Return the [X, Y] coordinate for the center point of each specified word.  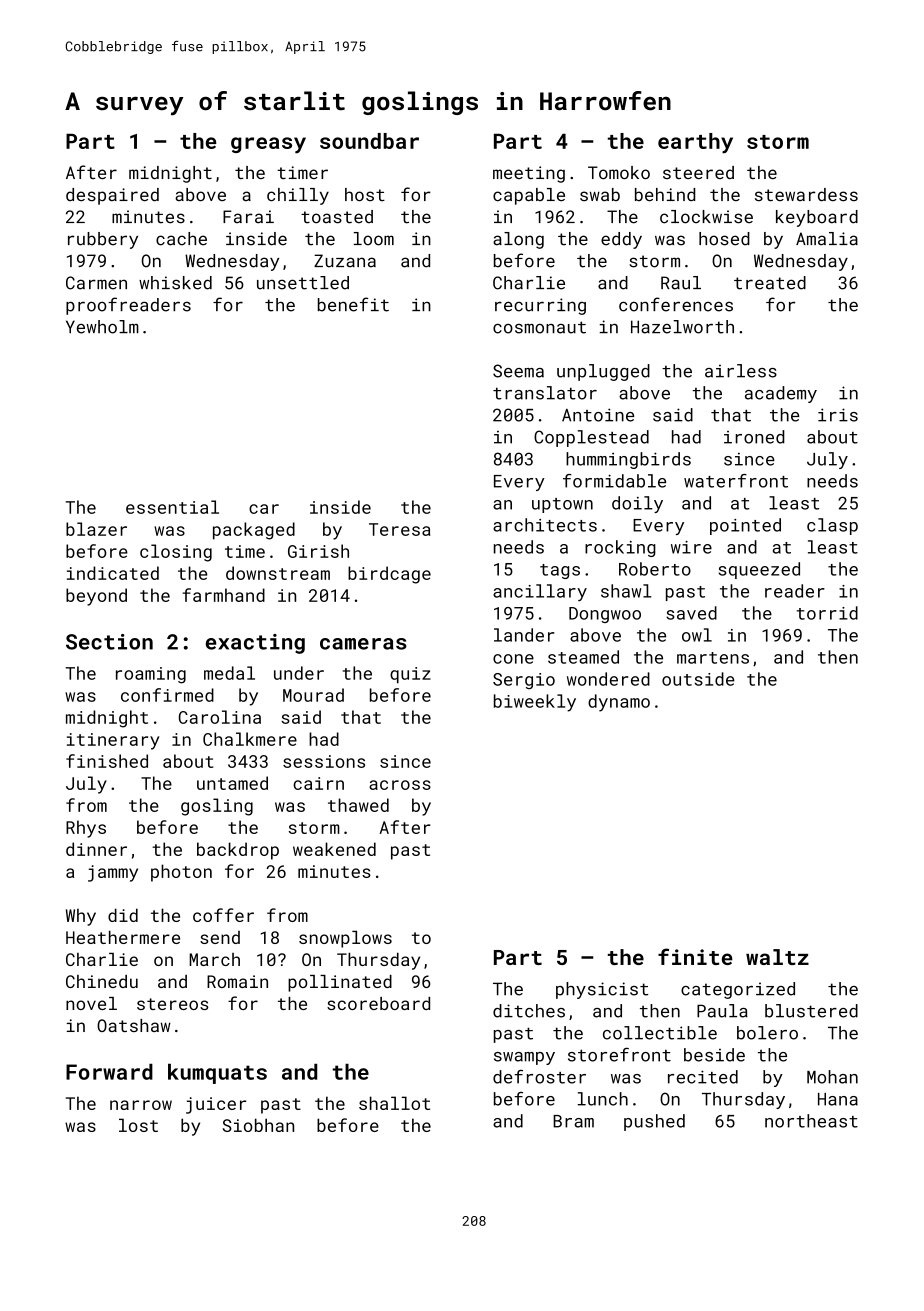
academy [781, 394]
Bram [573, 1121]
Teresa [400, 529]
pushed [654, 1122]
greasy [268, 145]
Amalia [827, 239]
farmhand [223, 595]
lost [138, 1125]
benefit [353, 304]
